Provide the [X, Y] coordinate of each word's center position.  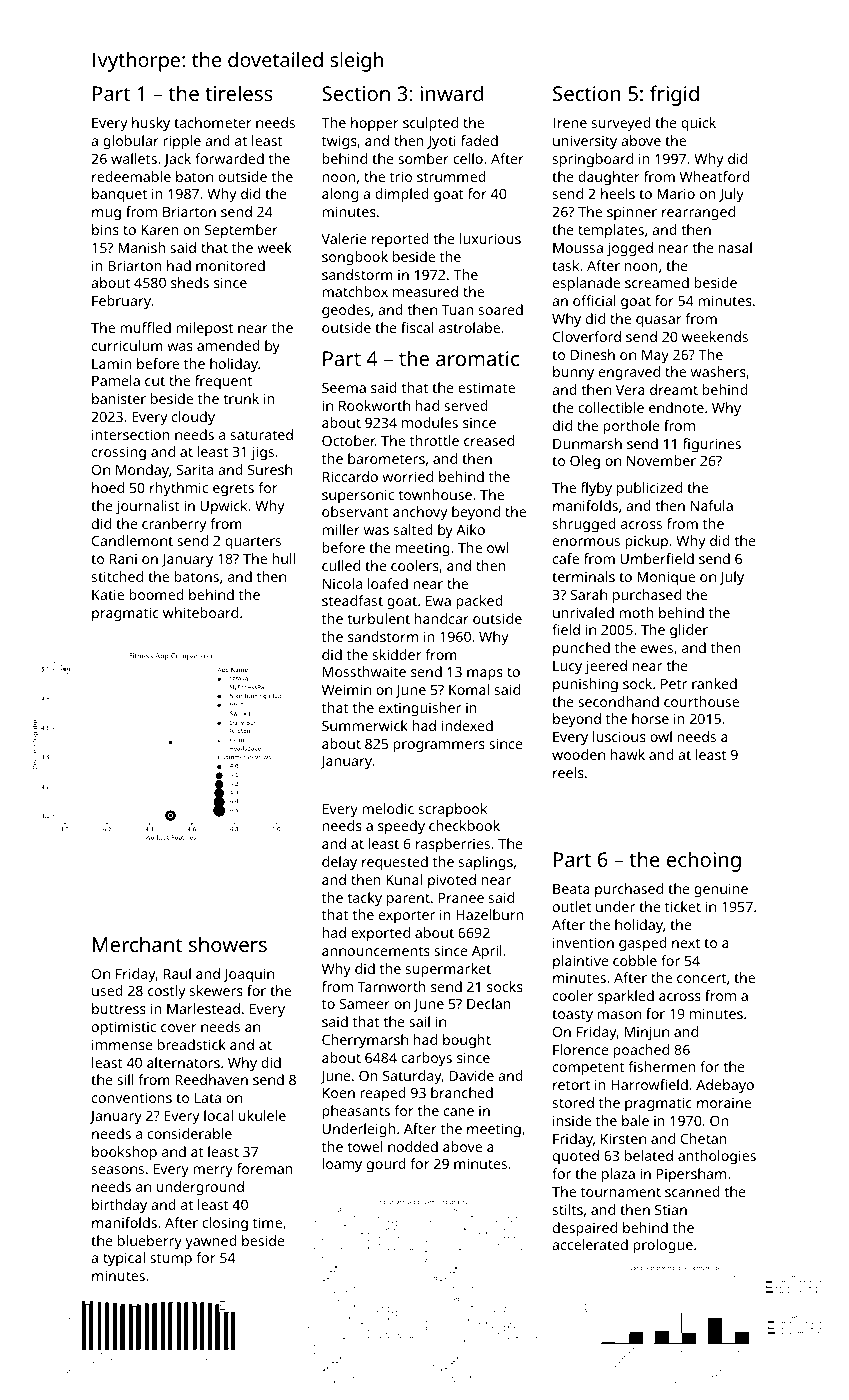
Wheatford [715, 176]
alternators [183, 1062]
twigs [339, 142]
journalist [148, 507]
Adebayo [725, 1086]
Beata [571, 889]
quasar [659, 322]
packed [479, 602]
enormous [586, 542]
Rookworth [374, 405]
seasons [118, 1170]
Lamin [111, 363]
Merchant [137, 944]
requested [395, 863]
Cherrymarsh [365, 1041]
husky [151, 124]
